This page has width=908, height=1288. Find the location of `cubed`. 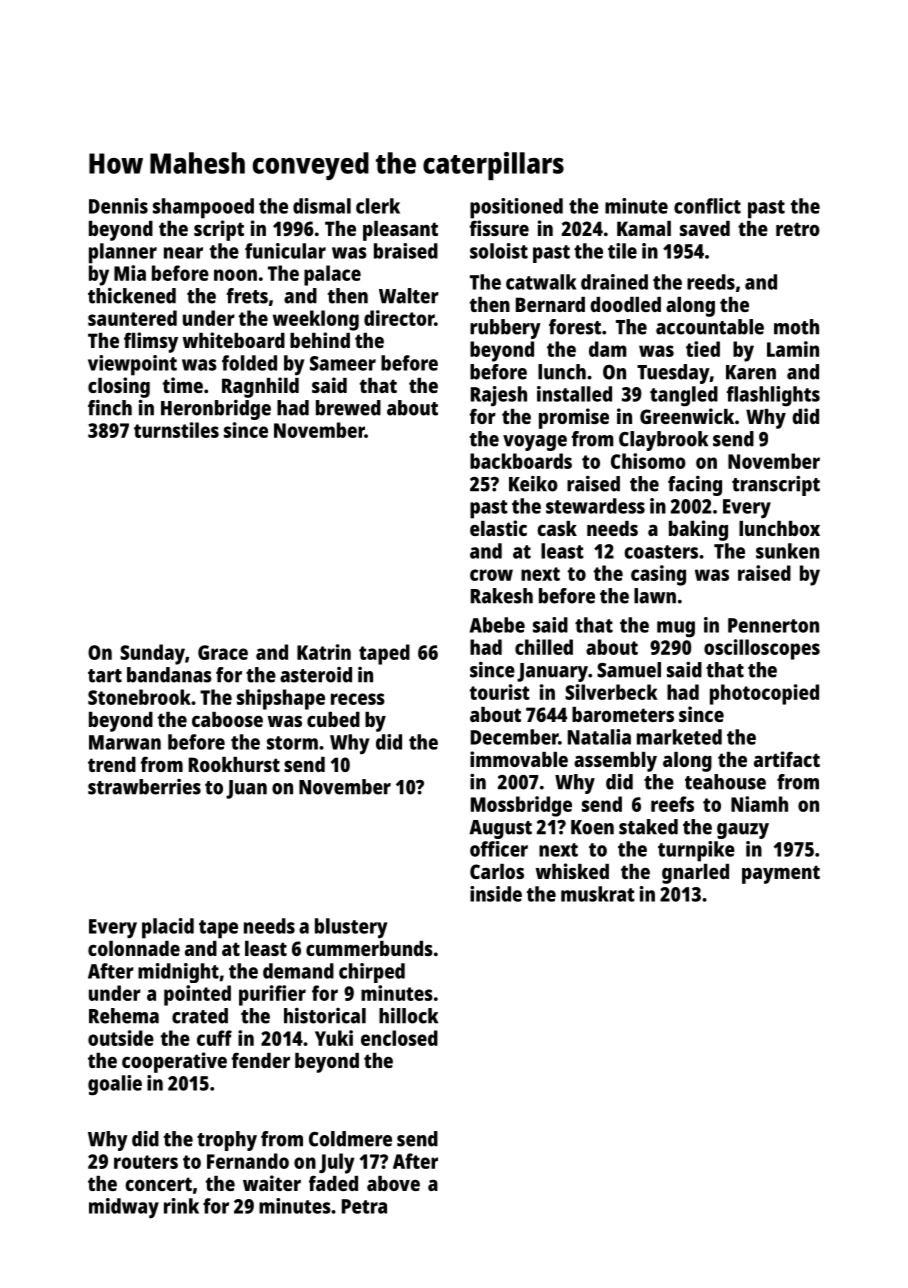

cubed is located at coordinates (333, 719).
